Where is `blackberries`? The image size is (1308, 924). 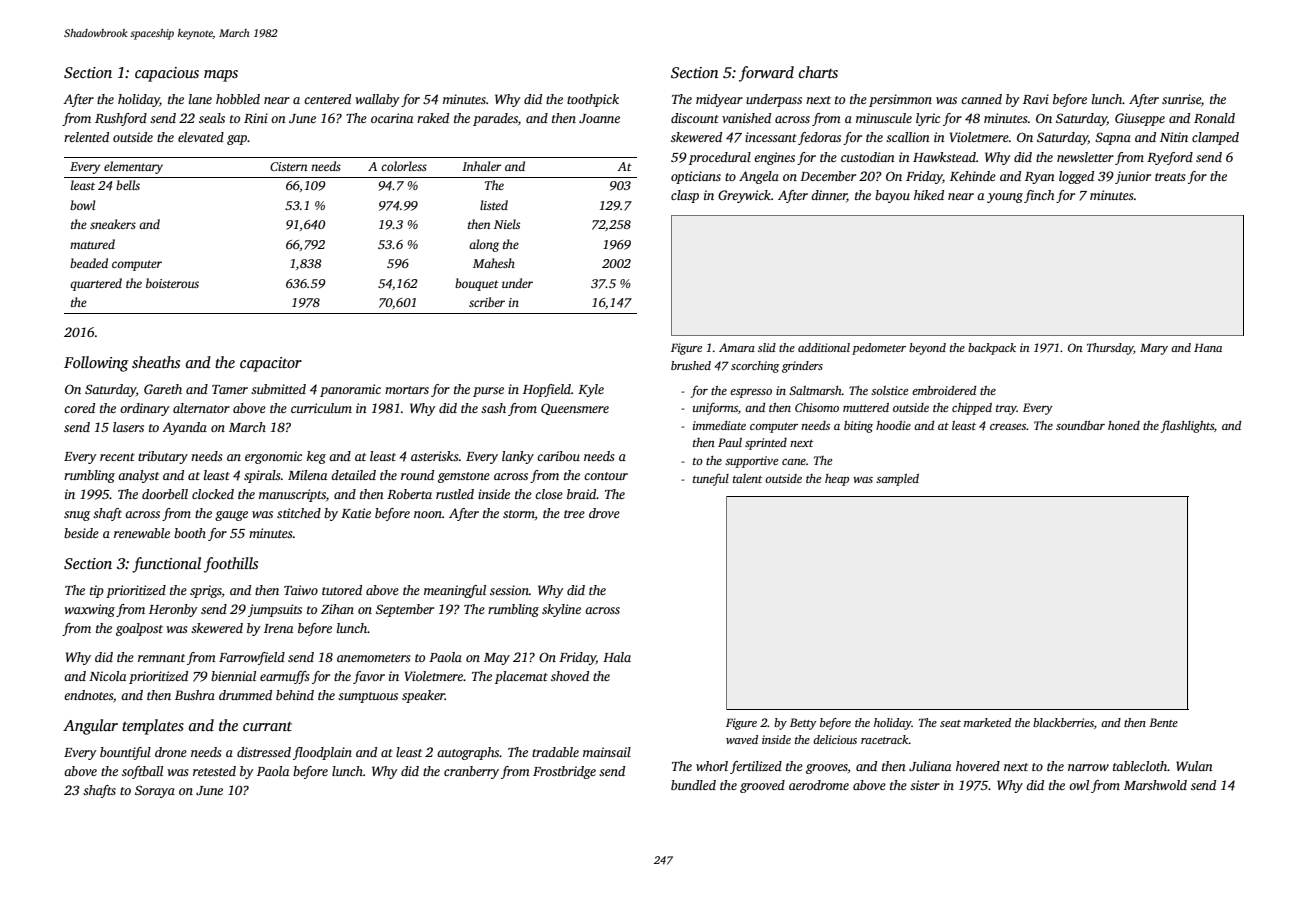 blackberries is located at coordinates (1063, 722).
